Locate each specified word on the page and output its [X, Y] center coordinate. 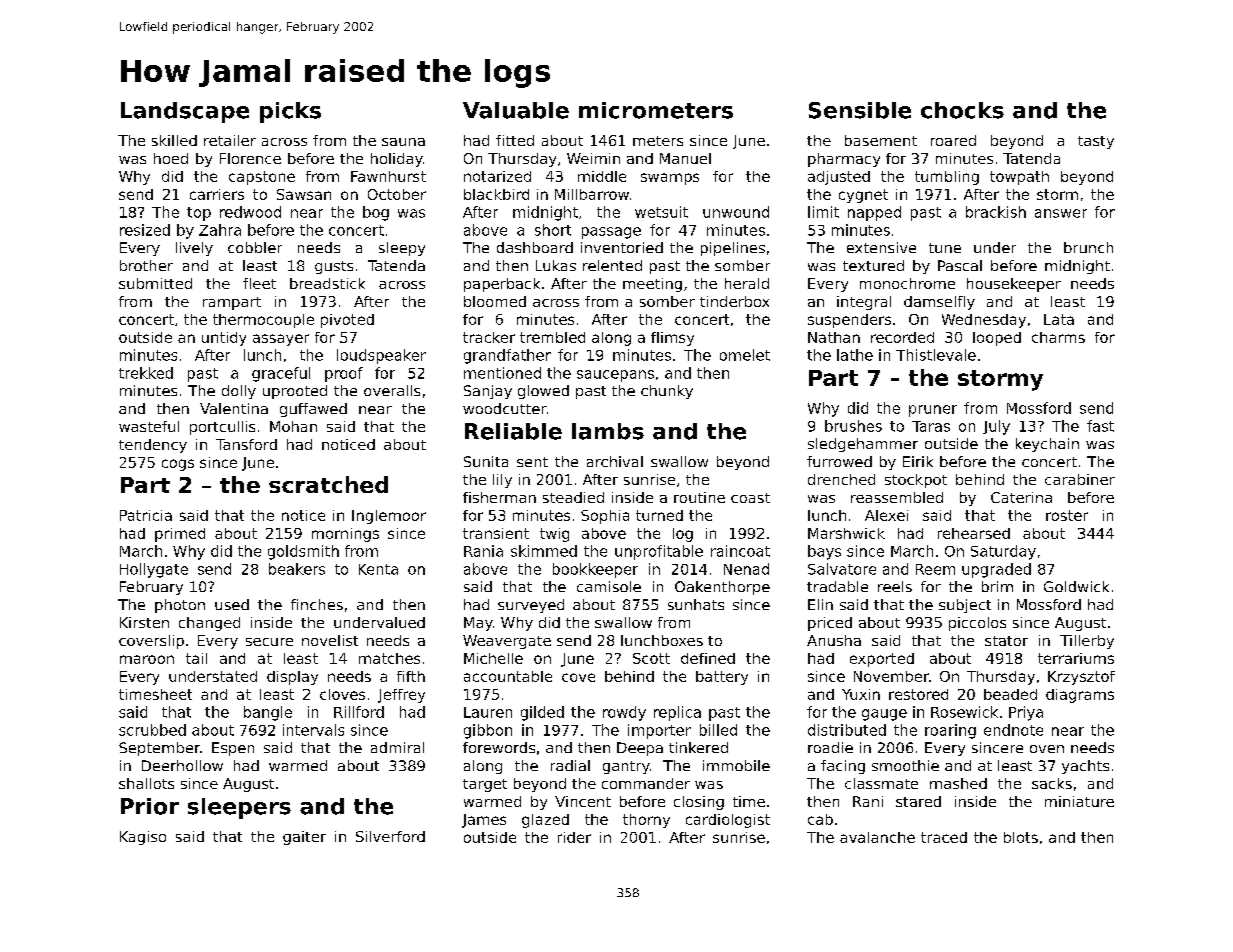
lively [194, 249]
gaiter [304, 838]
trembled [552, 337]
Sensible [860, 110]
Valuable [516, 110]
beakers [297, 569]
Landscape [185, 112]
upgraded [996, 570]
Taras [931, 426]
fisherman [499, 497]
